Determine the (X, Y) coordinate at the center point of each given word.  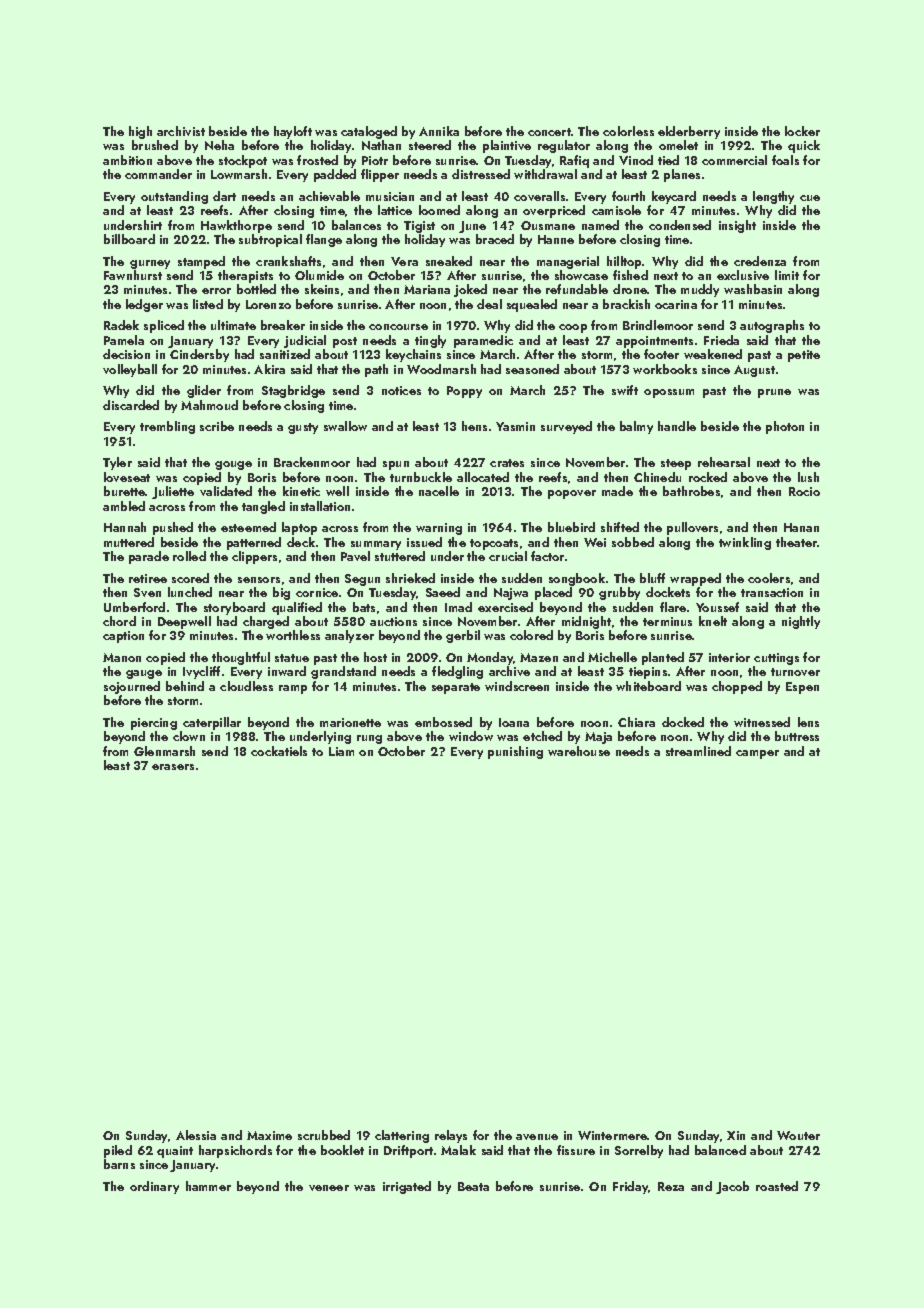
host (375, 657)
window (471, 736)
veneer (329, 1188)
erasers (173, 767)
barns (119, 1164)
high (140, 132)
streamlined (698, 751)
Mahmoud (209, 405)
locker (802, 131)
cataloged (369, 132)
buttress (797, 736)
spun (396, 465)
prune (774, 393)
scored (190, 578)
